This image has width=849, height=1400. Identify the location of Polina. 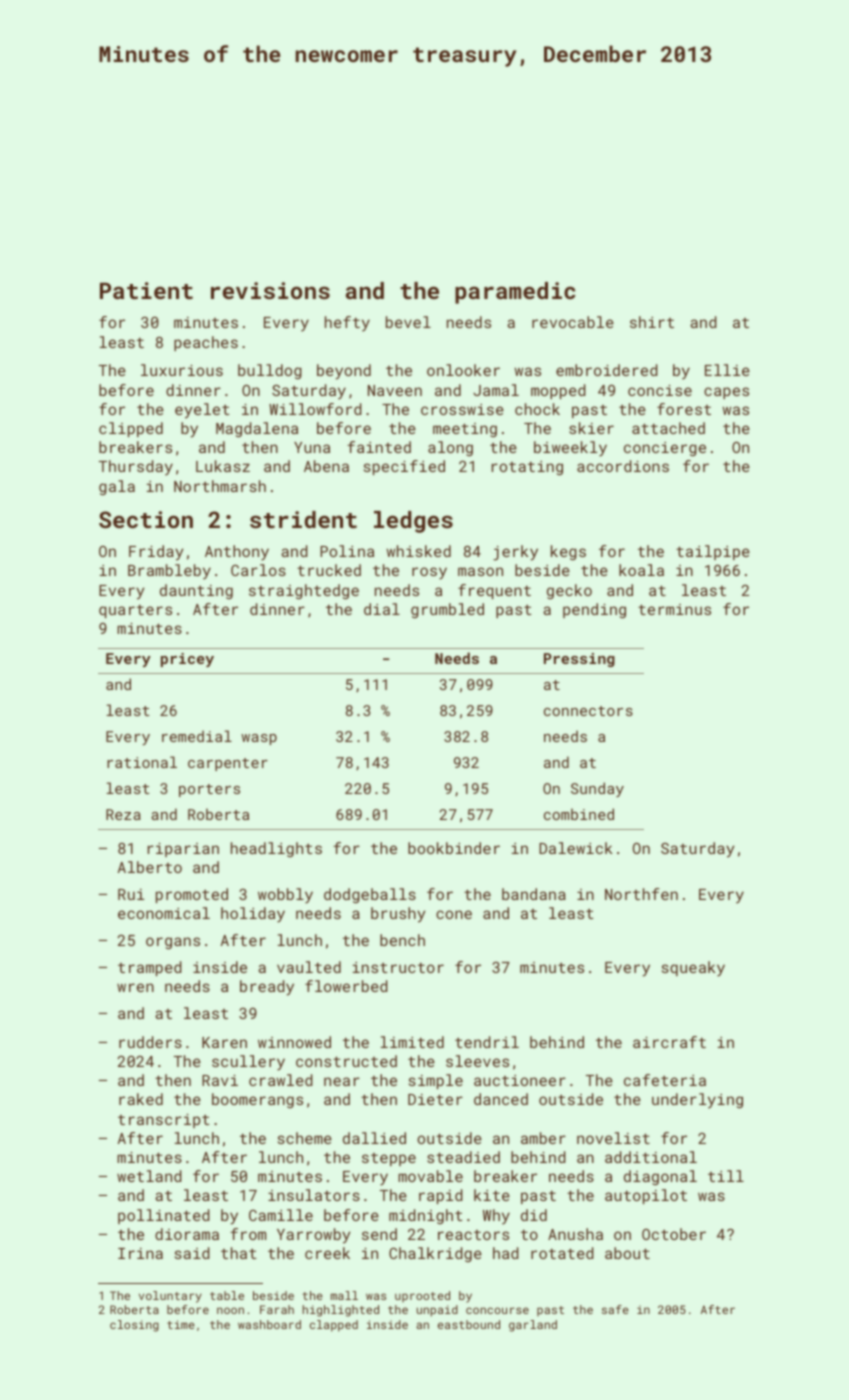
(347, 551).
